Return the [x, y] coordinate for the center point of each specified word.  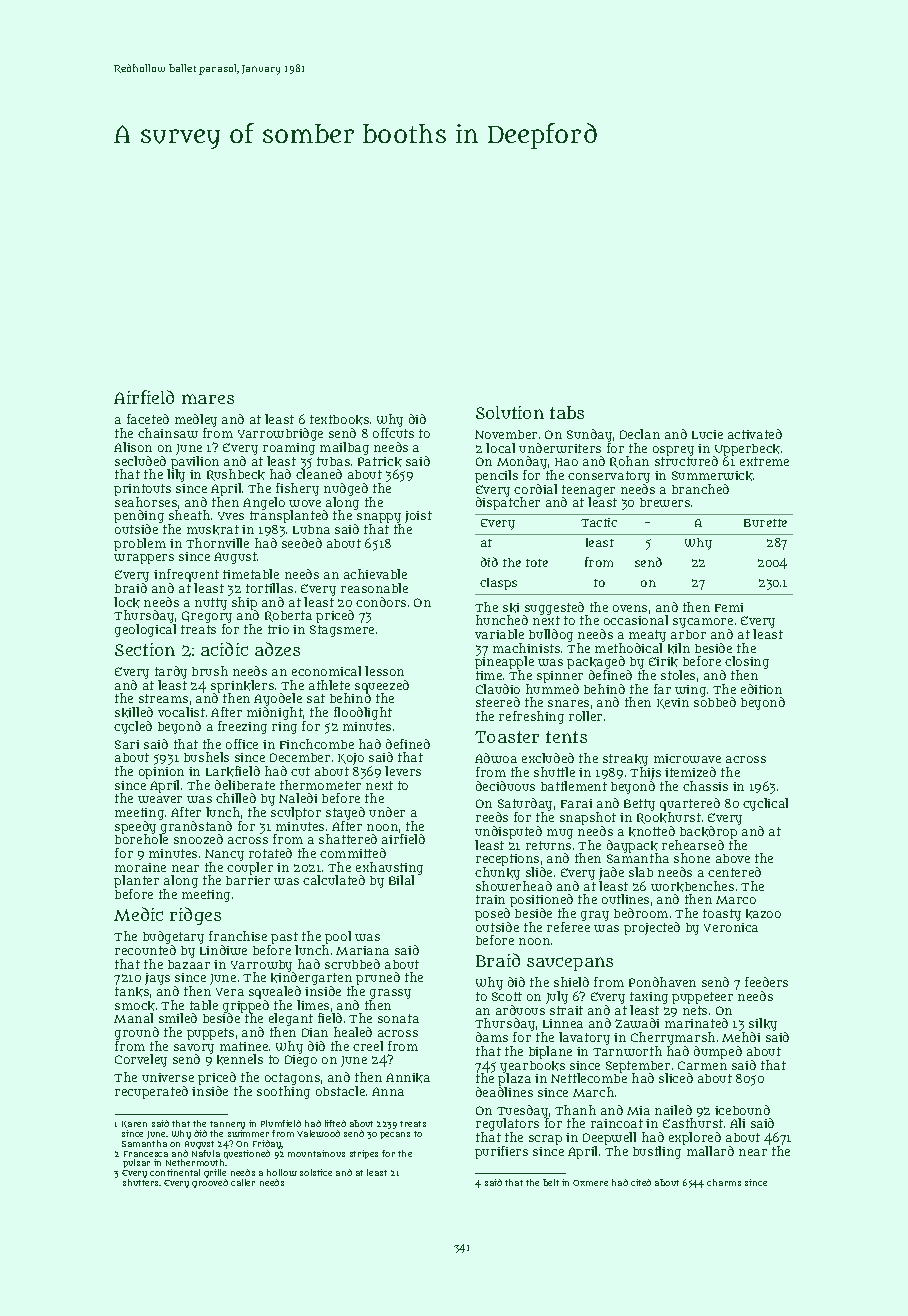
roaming [289, 449]
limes [313, 1005]
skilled [134, 712]
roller [585, 716]
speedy [135, 828]
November [506, 434]
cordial [535, 489]
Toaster [507, 737]
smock [135, 1006]
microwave [687, 758]
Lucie [707, 434]
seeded [302, 543]
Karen [134, 1124]
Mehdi [741, 1037]
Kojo [351, 759]
